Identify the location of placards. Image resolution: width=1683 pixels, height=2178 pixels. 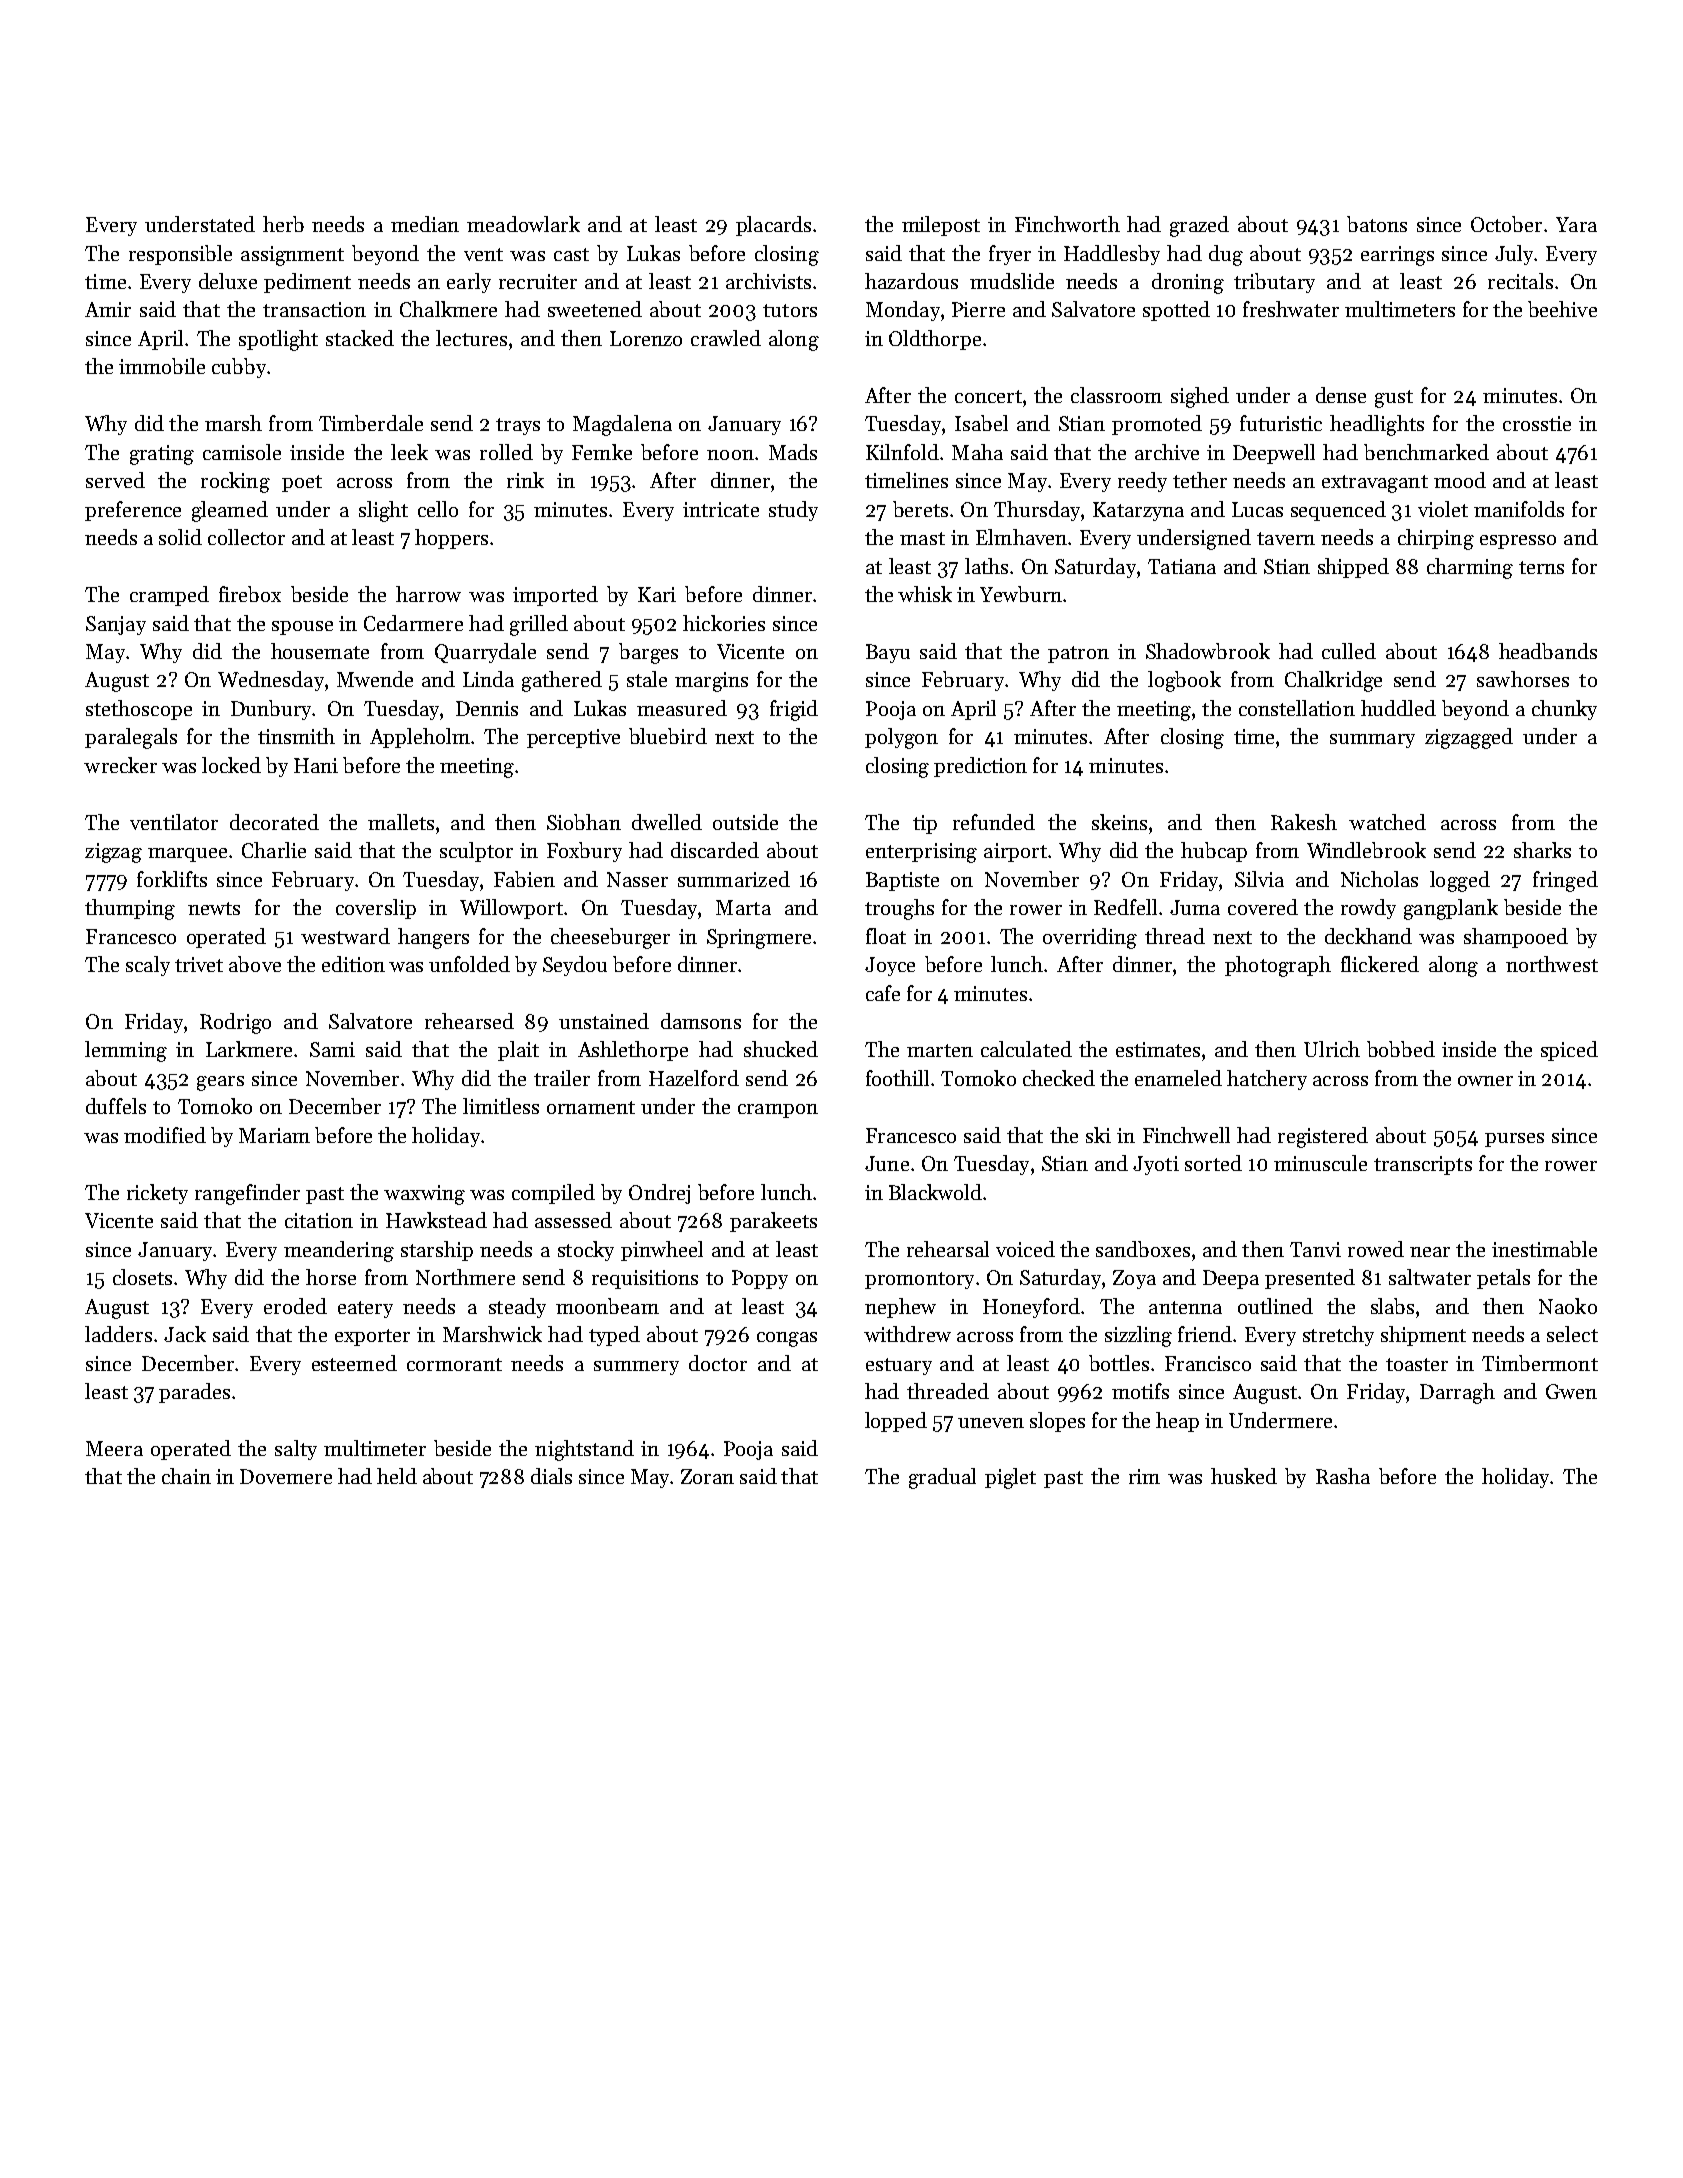
(773, 226).
